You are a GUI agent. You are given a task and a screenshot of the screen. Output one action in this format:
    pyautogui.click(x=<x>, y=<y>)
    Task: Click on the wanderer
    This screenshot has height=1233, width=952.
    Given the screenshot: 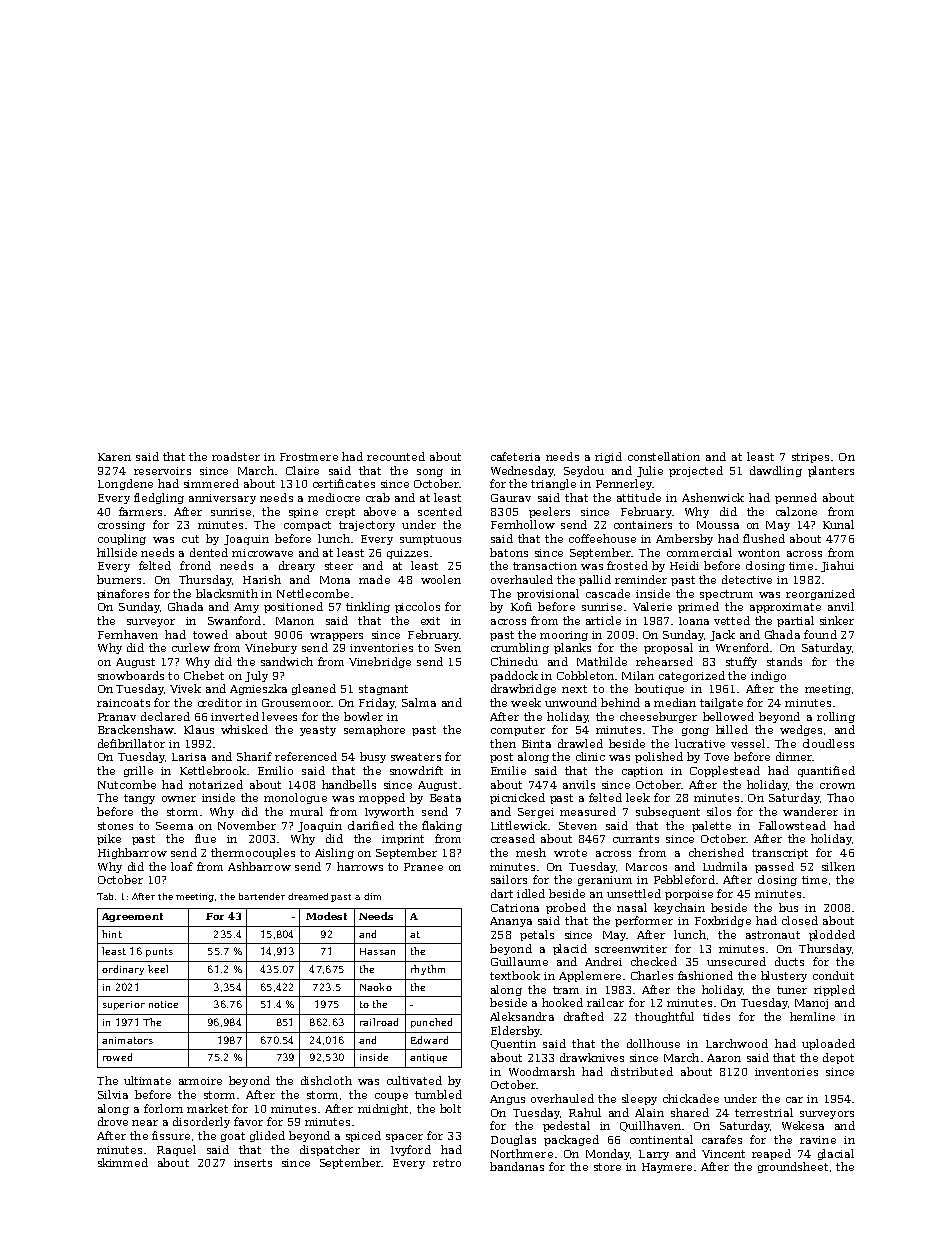 What is the action you would take?
    pyautogui.click(x=810, y=811)
